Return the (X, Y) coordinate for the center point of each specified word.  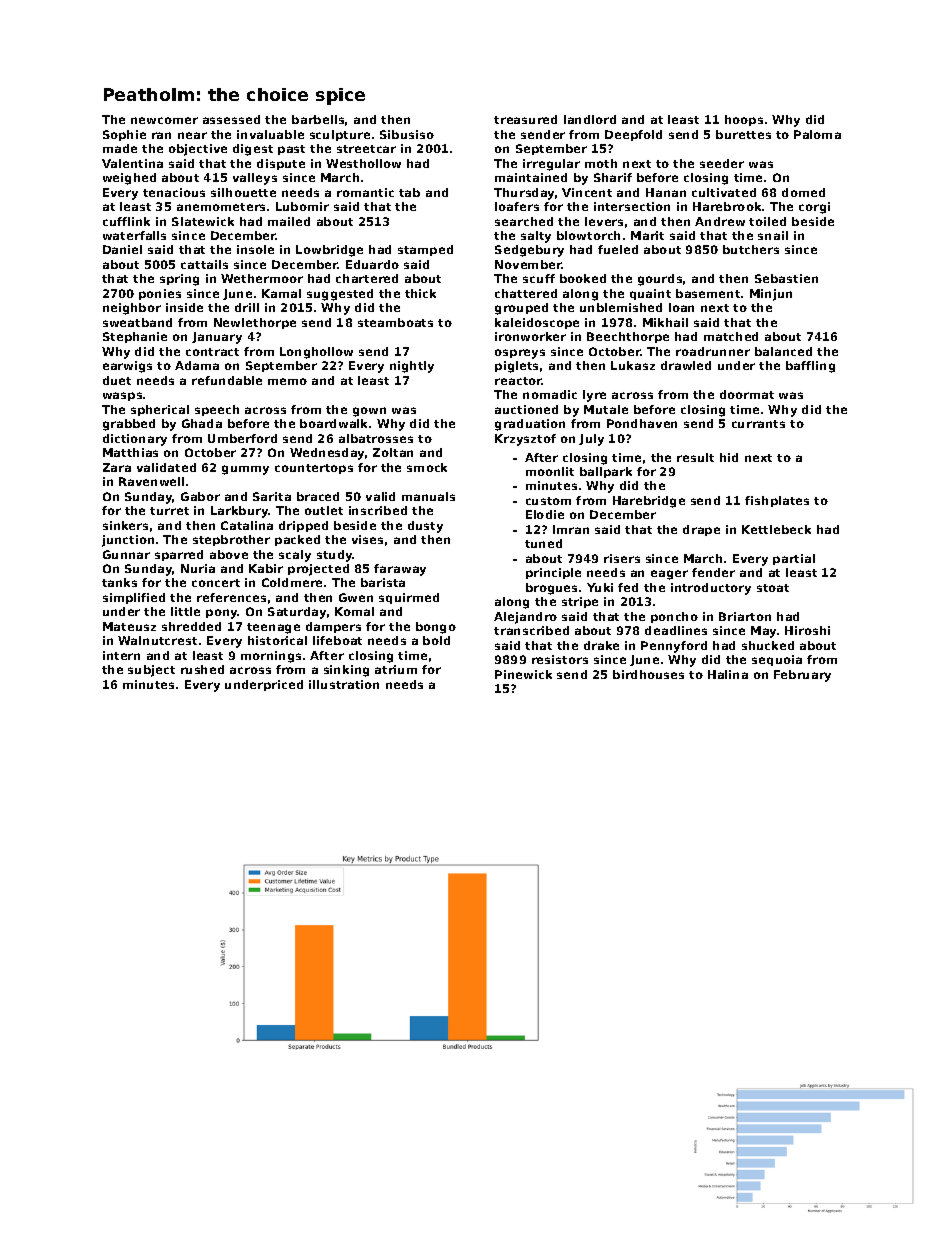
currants (758, 424)
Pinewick (523, 674)
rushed (202, 669)
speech (217, 410)
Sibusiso (407, 134)
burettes (743, 134)
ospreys (520, 354)
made (120, 148)
